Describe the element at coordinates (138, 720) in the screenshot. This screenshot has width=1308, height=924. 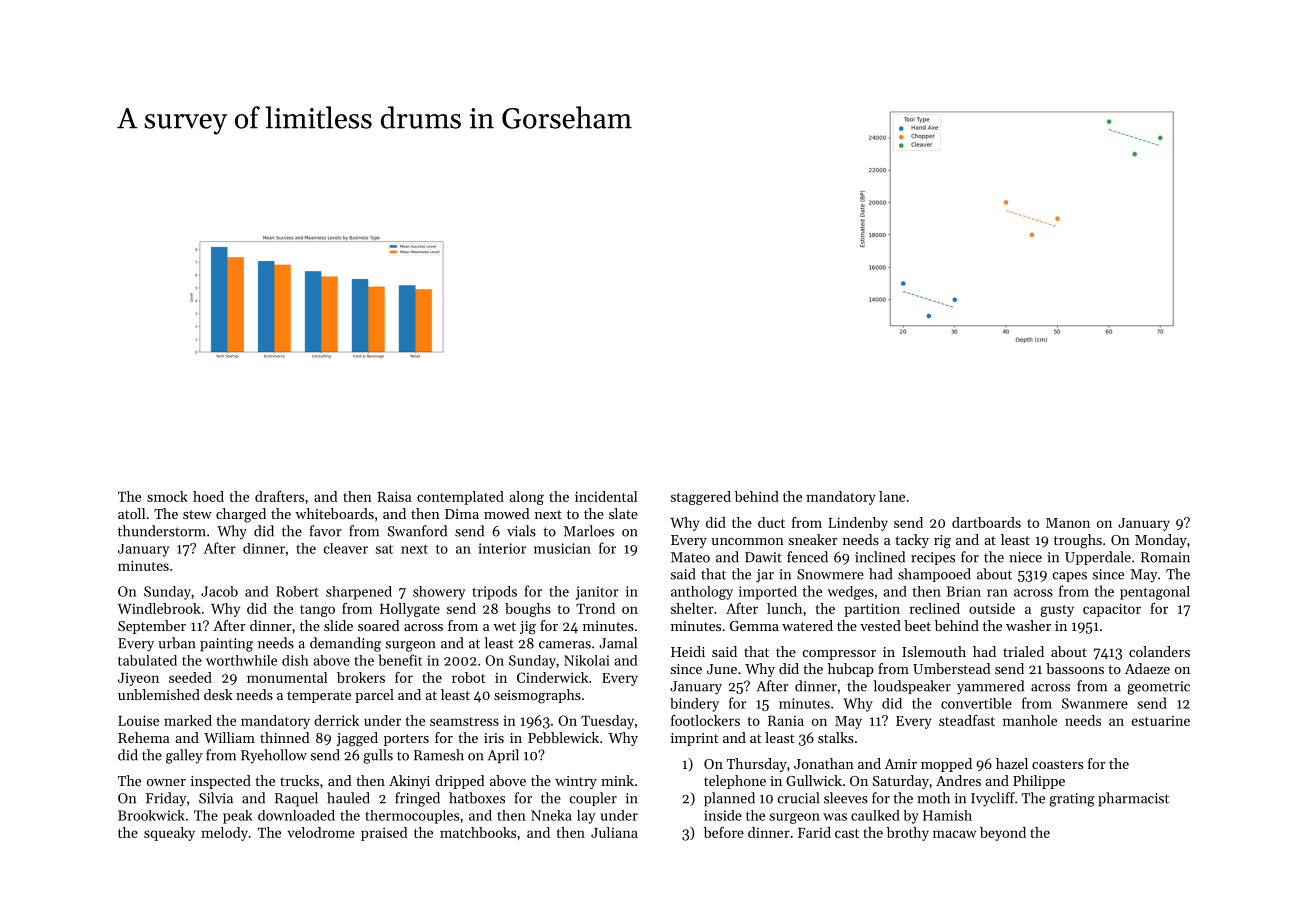
I see `Louise` at that location.
